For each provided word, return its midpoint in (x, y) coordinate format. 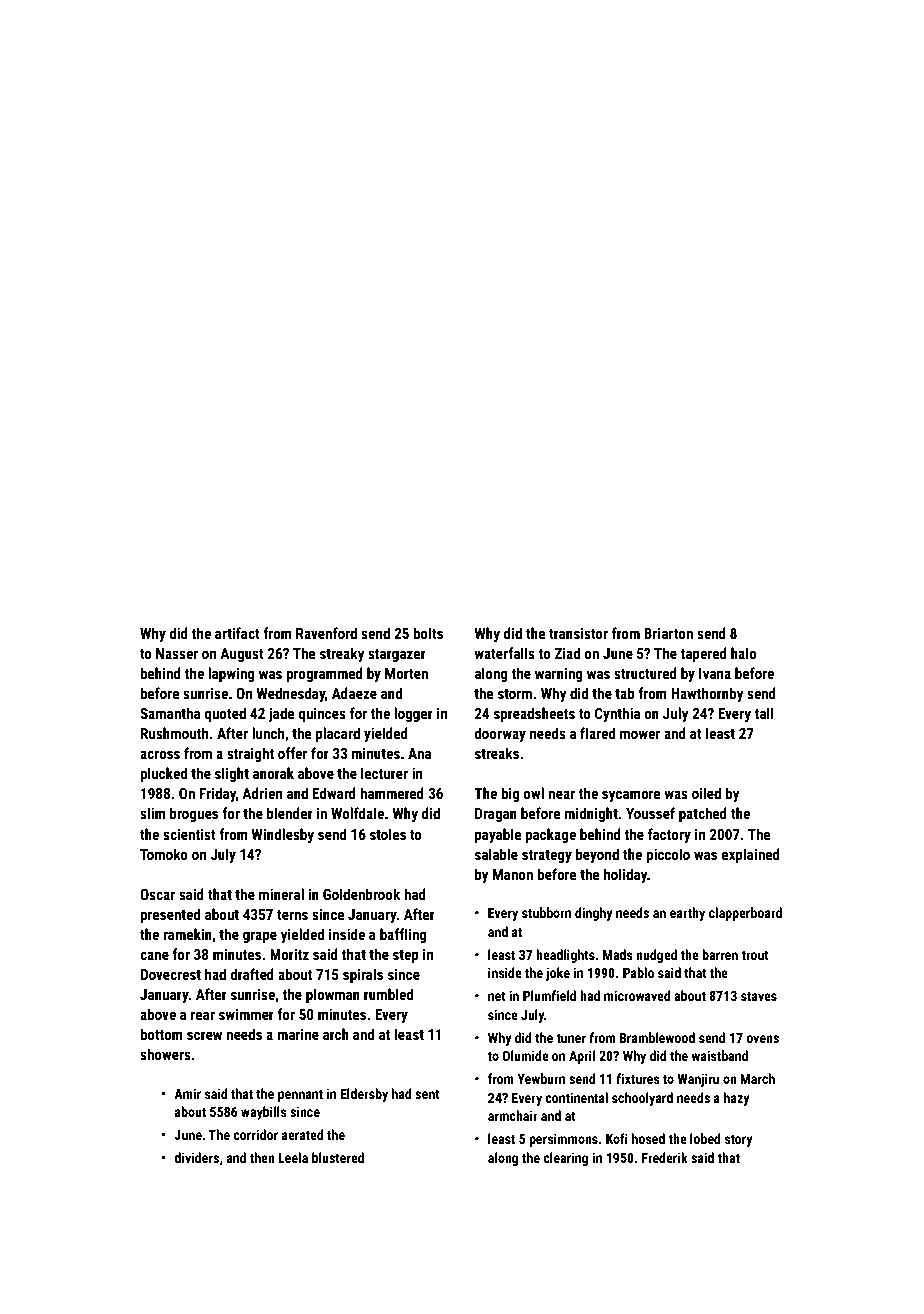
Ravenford (326, 633)
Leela (293, 1157)
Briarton (668, 633)
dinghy (594, 914)
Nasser (177, 653)
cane (154, 955)
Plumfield (549, 995)
